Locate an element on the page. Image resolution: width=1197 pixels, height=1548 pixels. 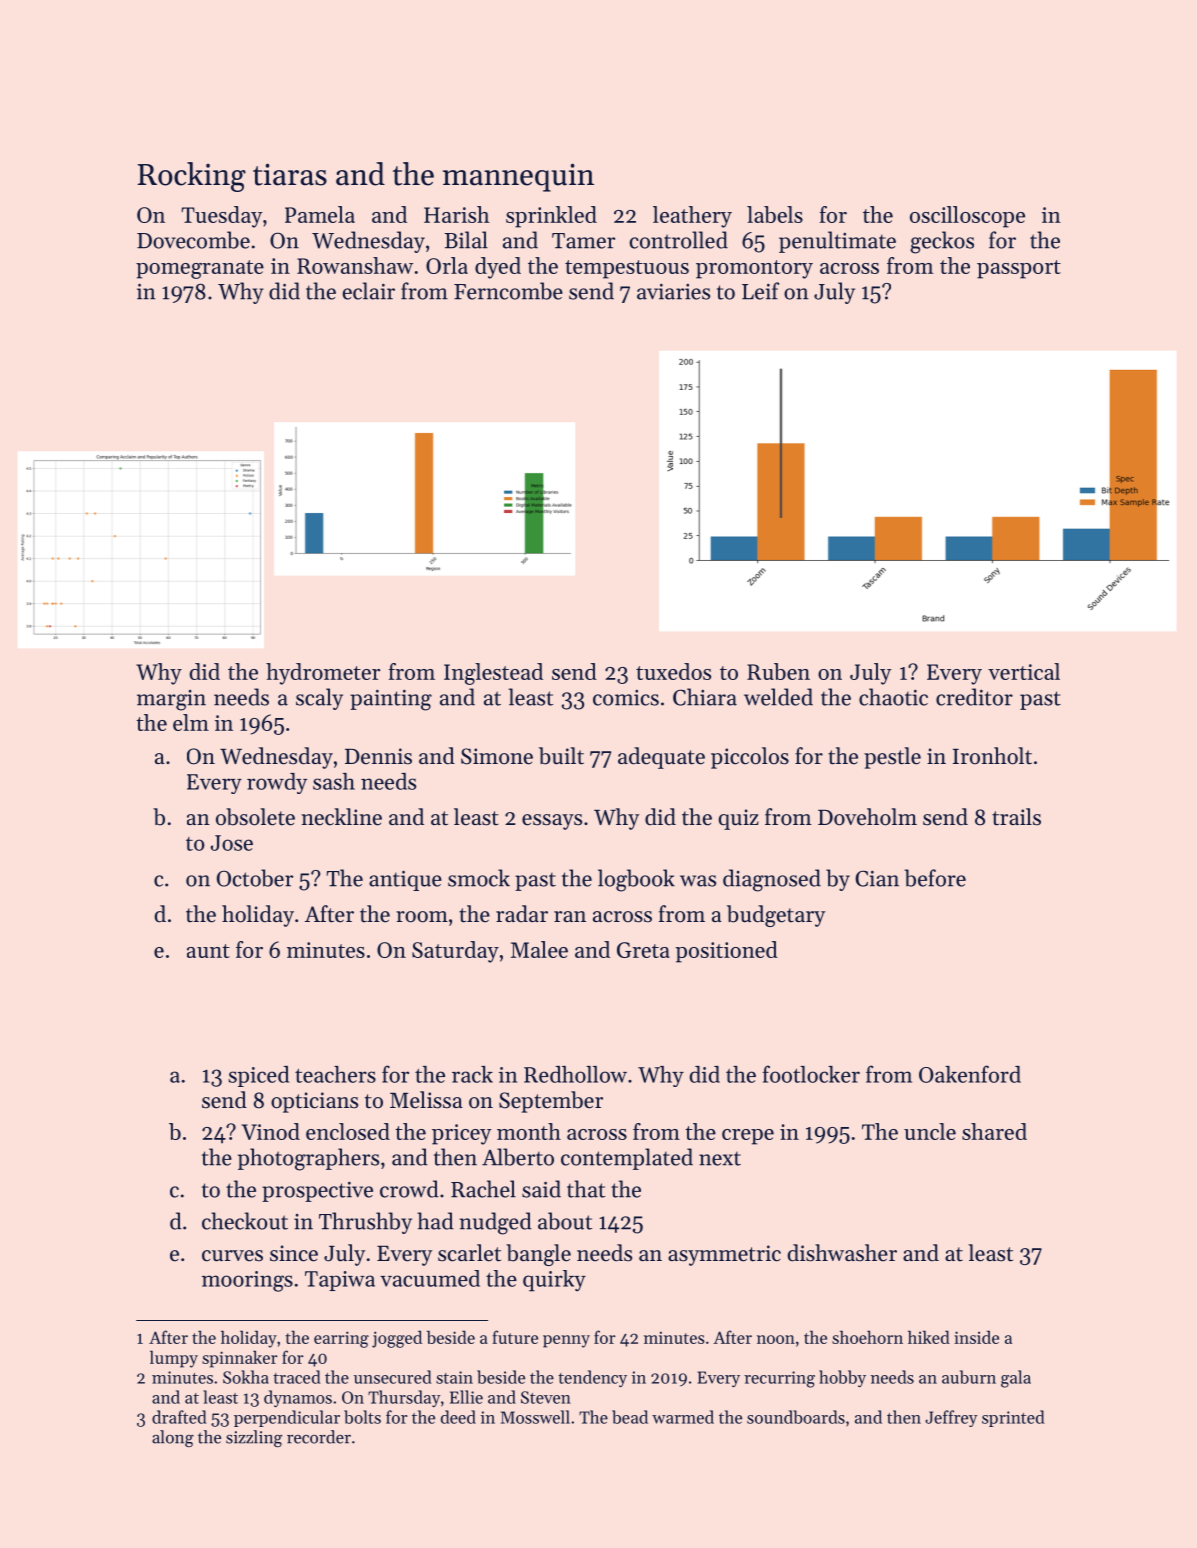
spiced is located at coordinates (259, 1076).
